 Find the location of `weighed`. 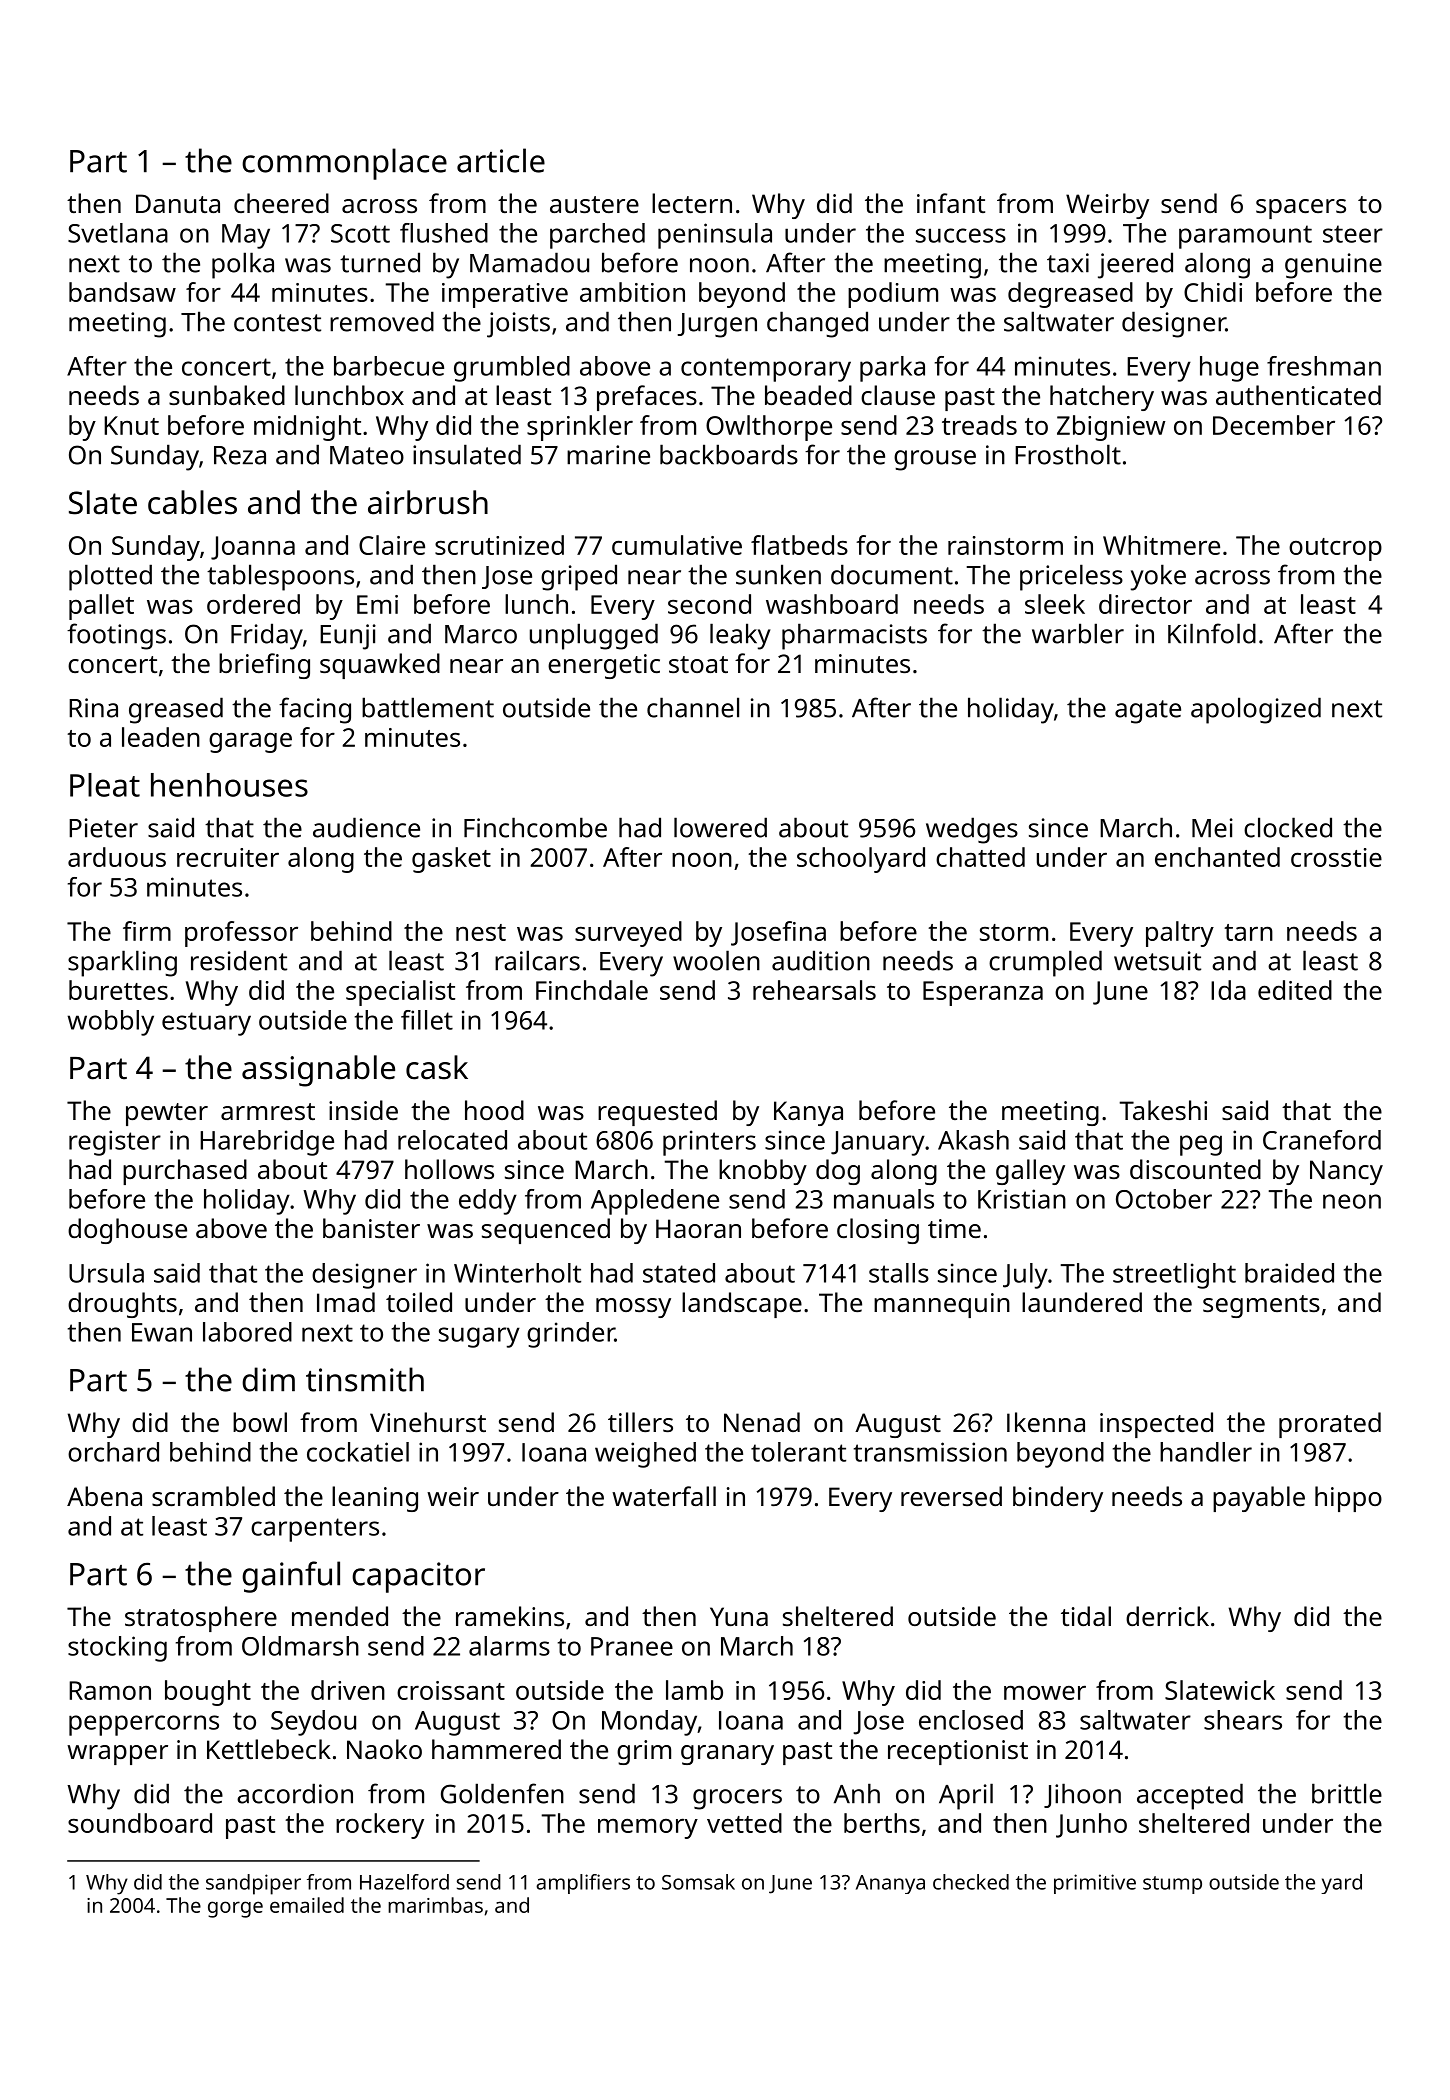

weighed is located at coordinates (645, 1455).
